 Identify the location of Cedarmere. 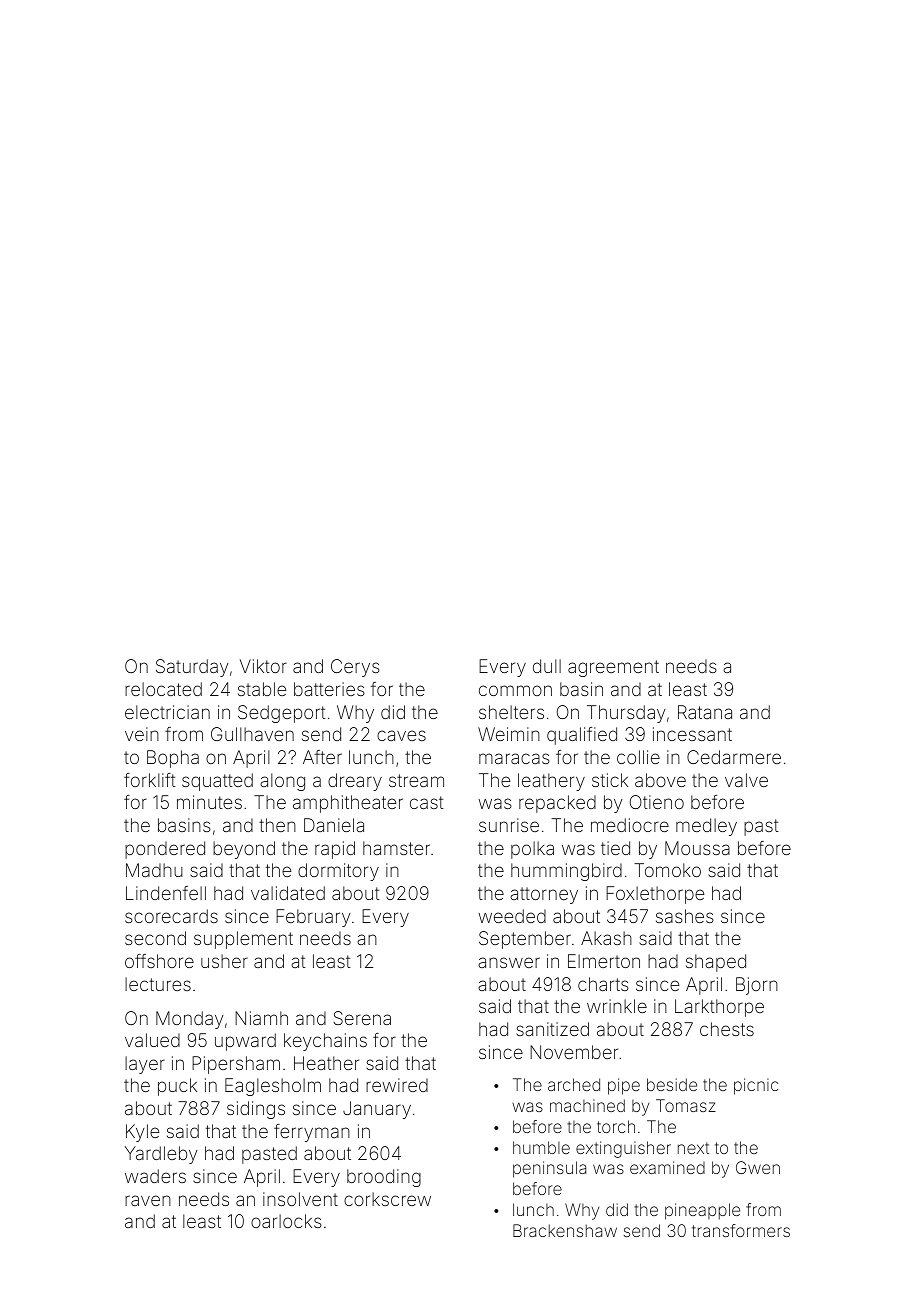
(734, 757).
